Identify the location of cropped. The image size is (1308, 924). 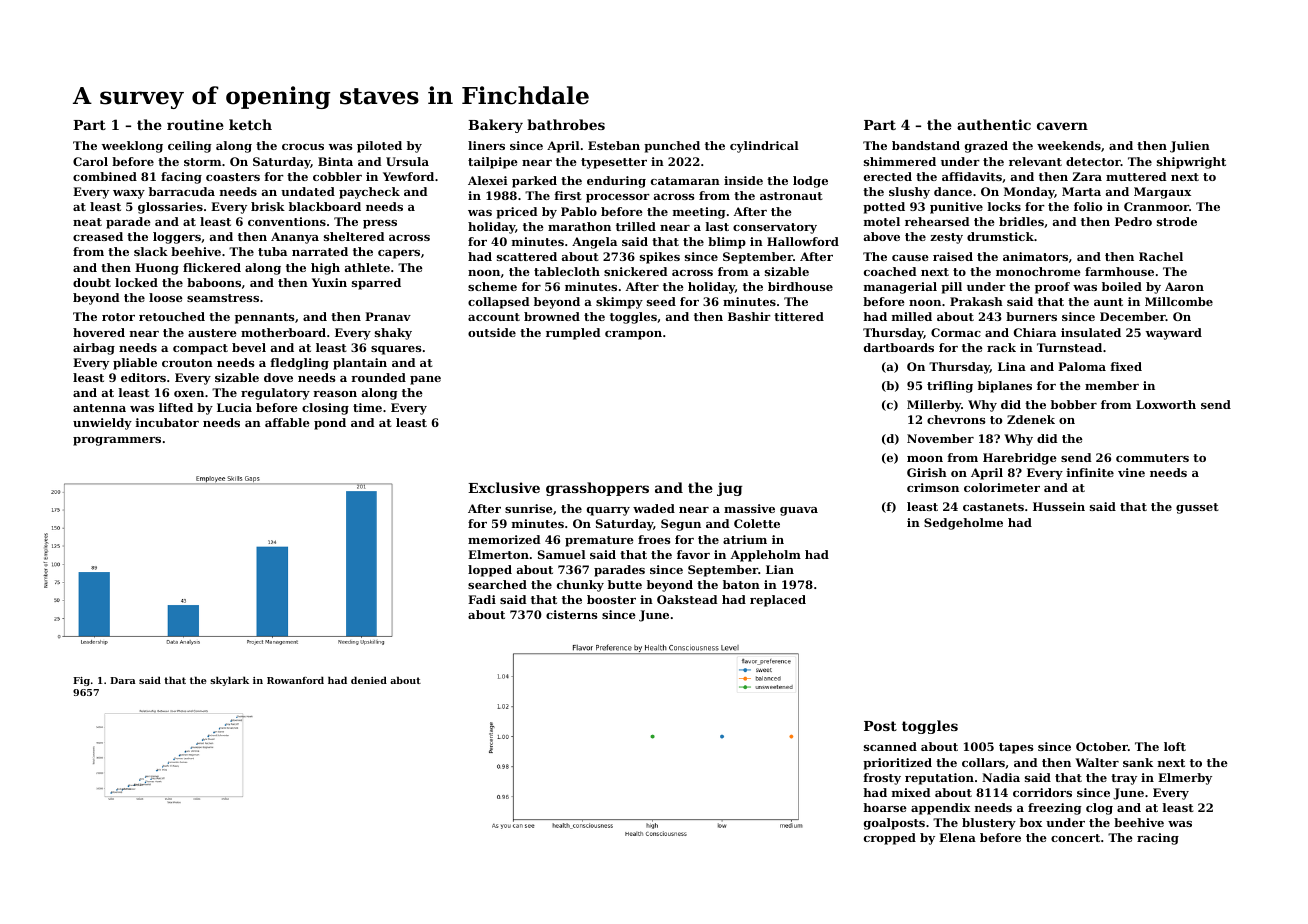
(890, 839).
